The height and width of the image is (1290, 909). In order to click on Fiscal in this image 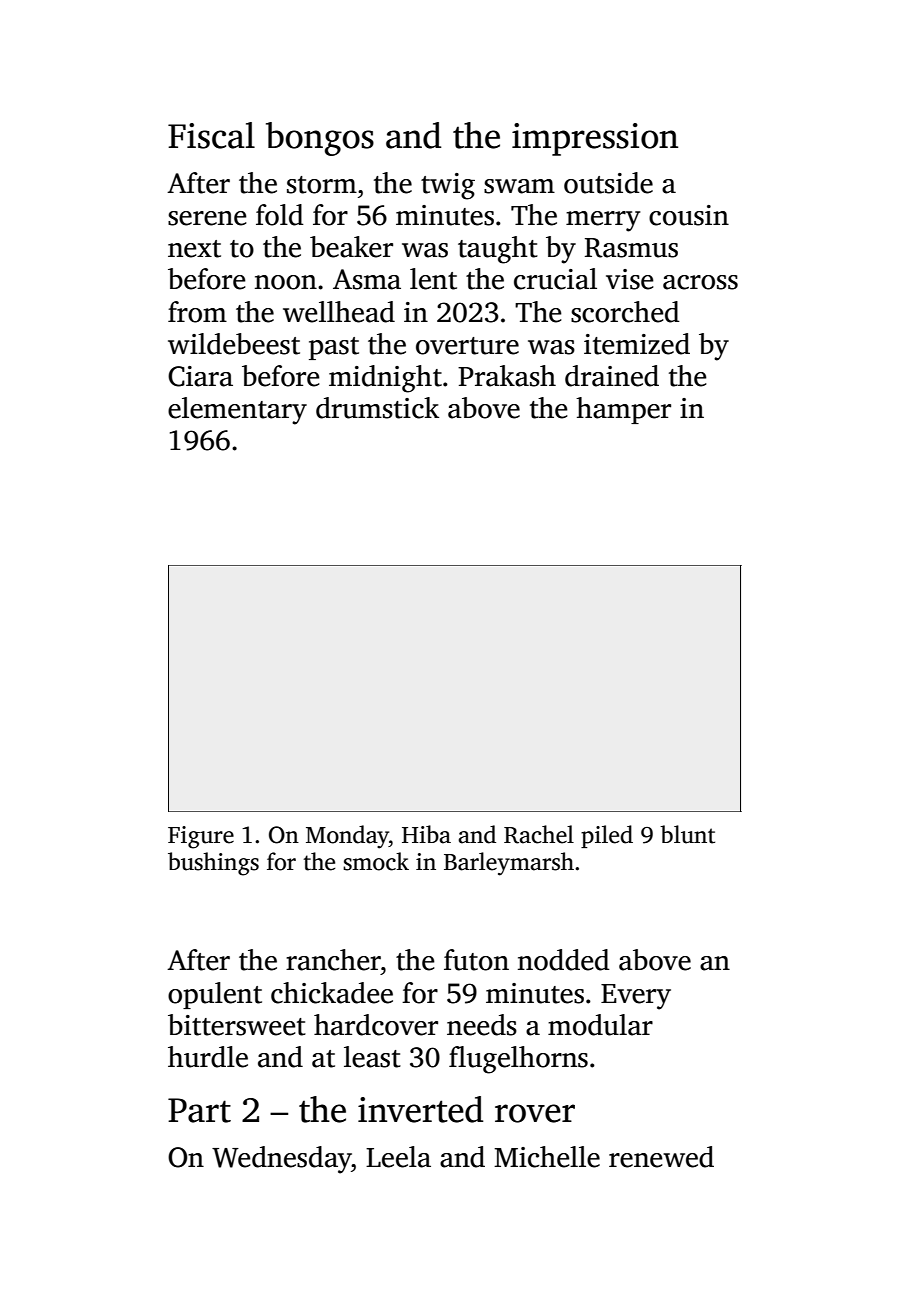, I will do `click(211, 135)`.
